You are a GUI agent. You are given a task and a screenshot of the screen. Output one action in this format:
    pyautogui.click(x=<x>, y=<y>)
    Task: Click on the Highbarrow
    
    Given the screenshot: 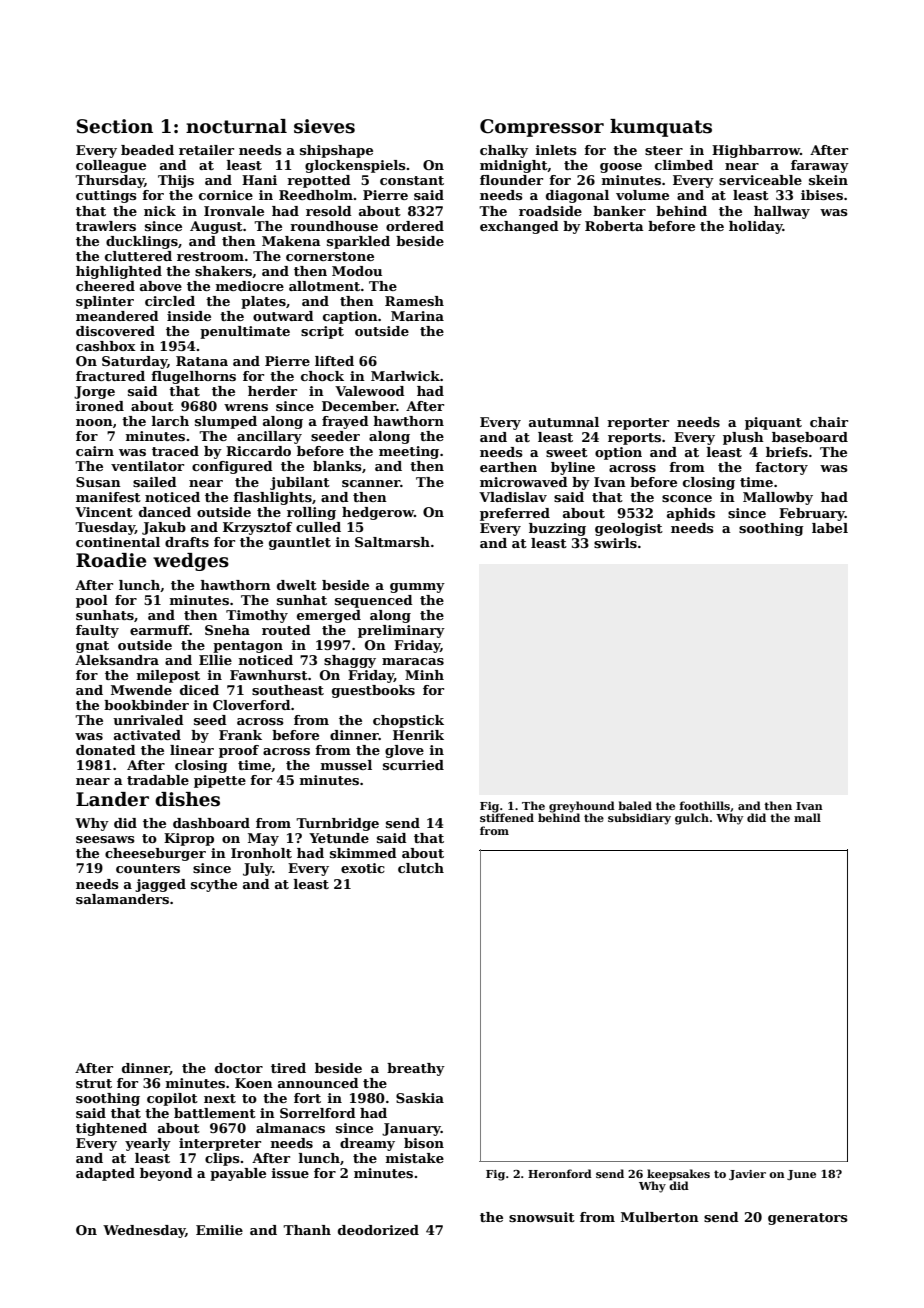 What is the action you would take?
    pyautogui.click(x=756, y=151)
